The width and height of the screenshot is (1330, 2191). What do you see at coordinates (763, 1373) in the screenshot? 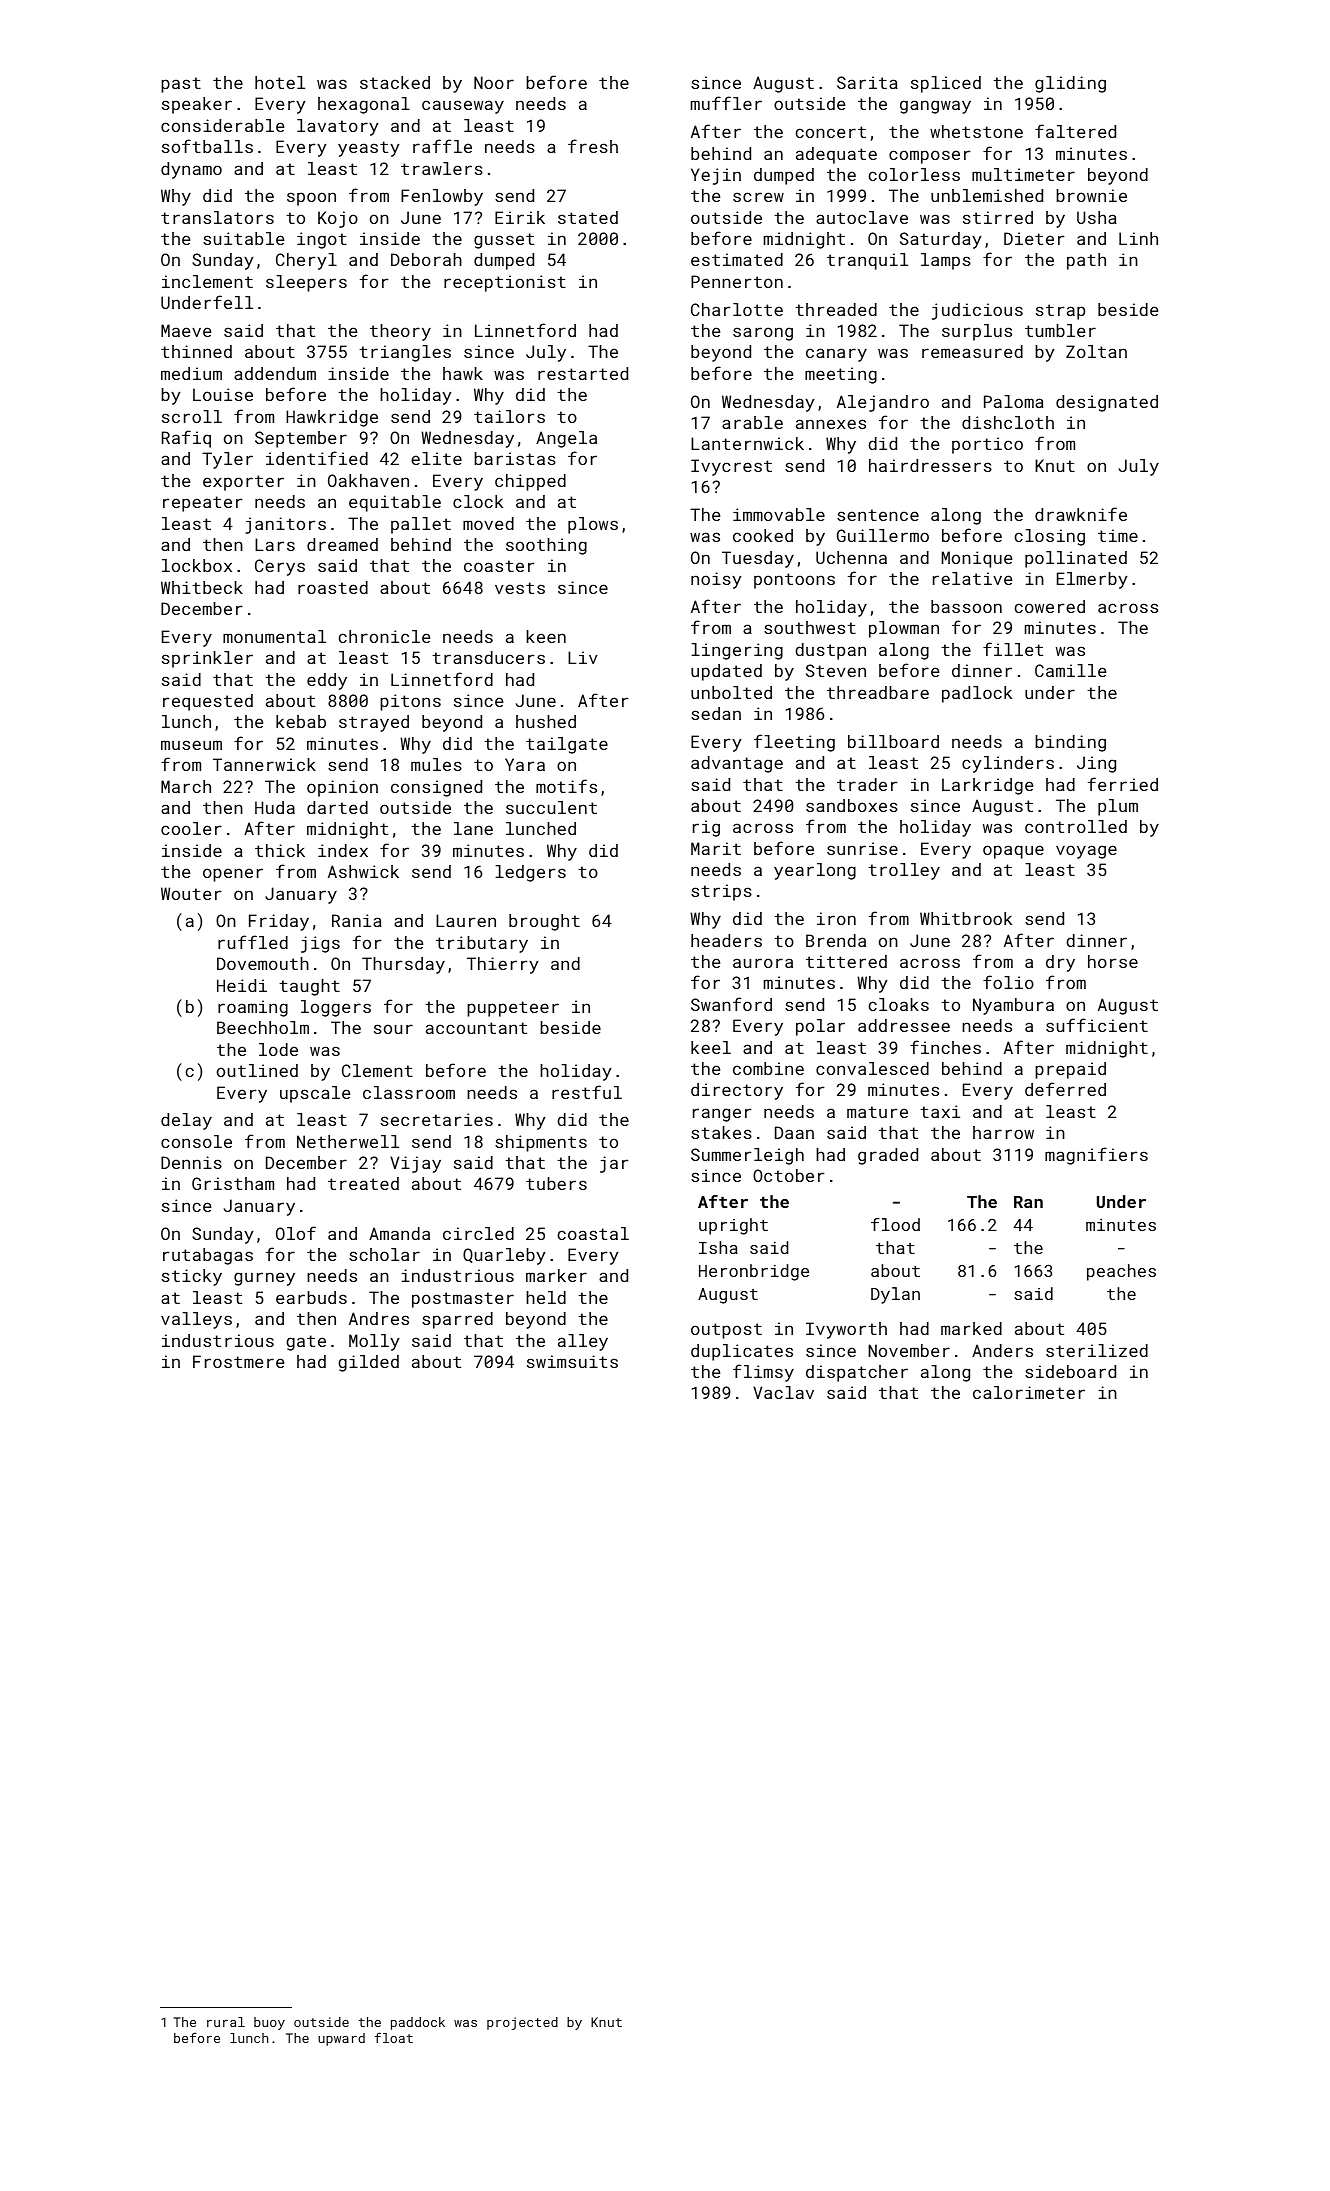
I see `flimsy` at bounding box center [763, 1373].
